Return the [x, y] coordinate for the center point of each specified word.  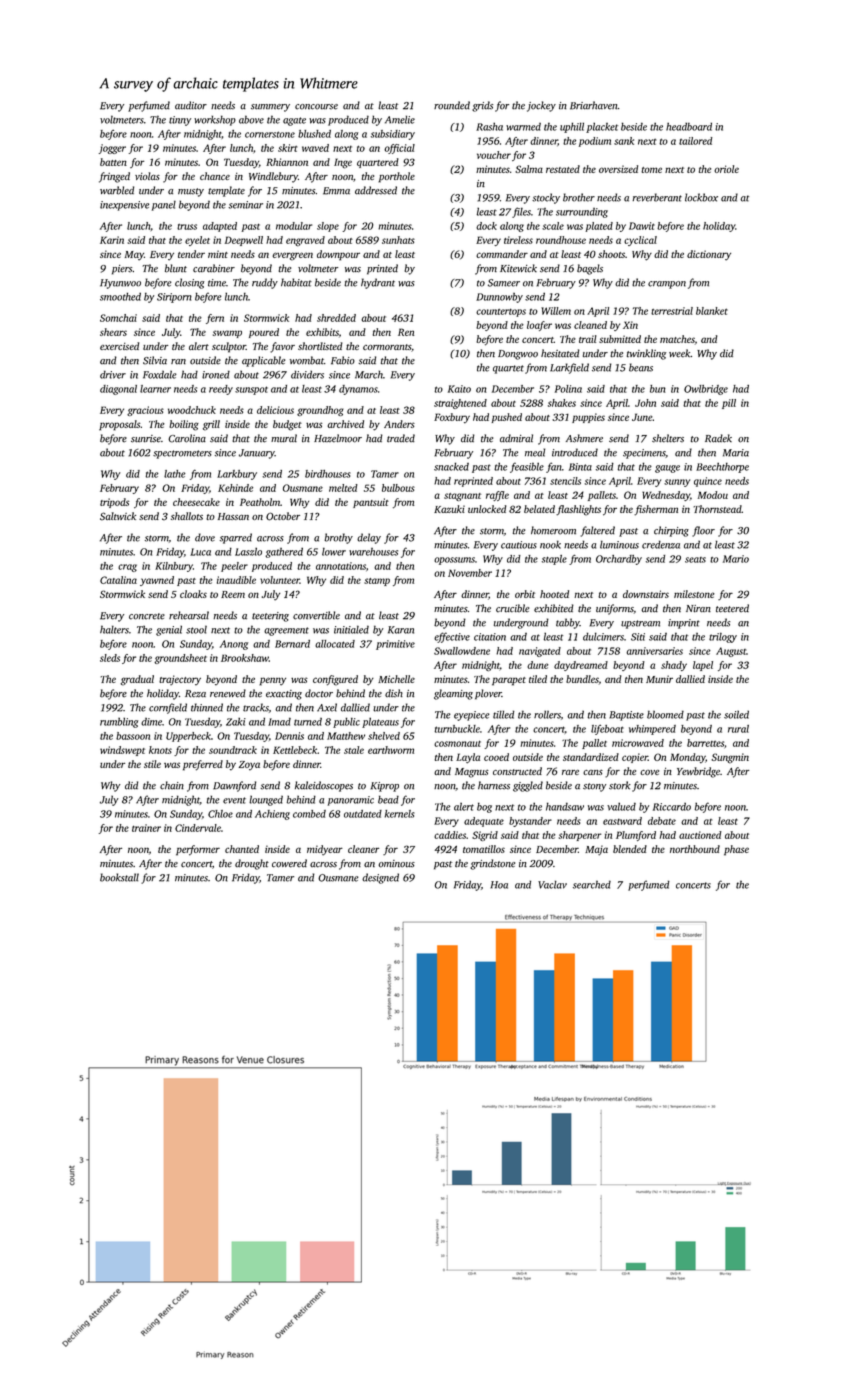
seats [695, 560]
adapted [220, 227]
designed [380, 878]
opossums [454, 561]
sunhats [398, 240]
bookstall [119, 877]
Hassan [233, 516]
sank [624, 141]
